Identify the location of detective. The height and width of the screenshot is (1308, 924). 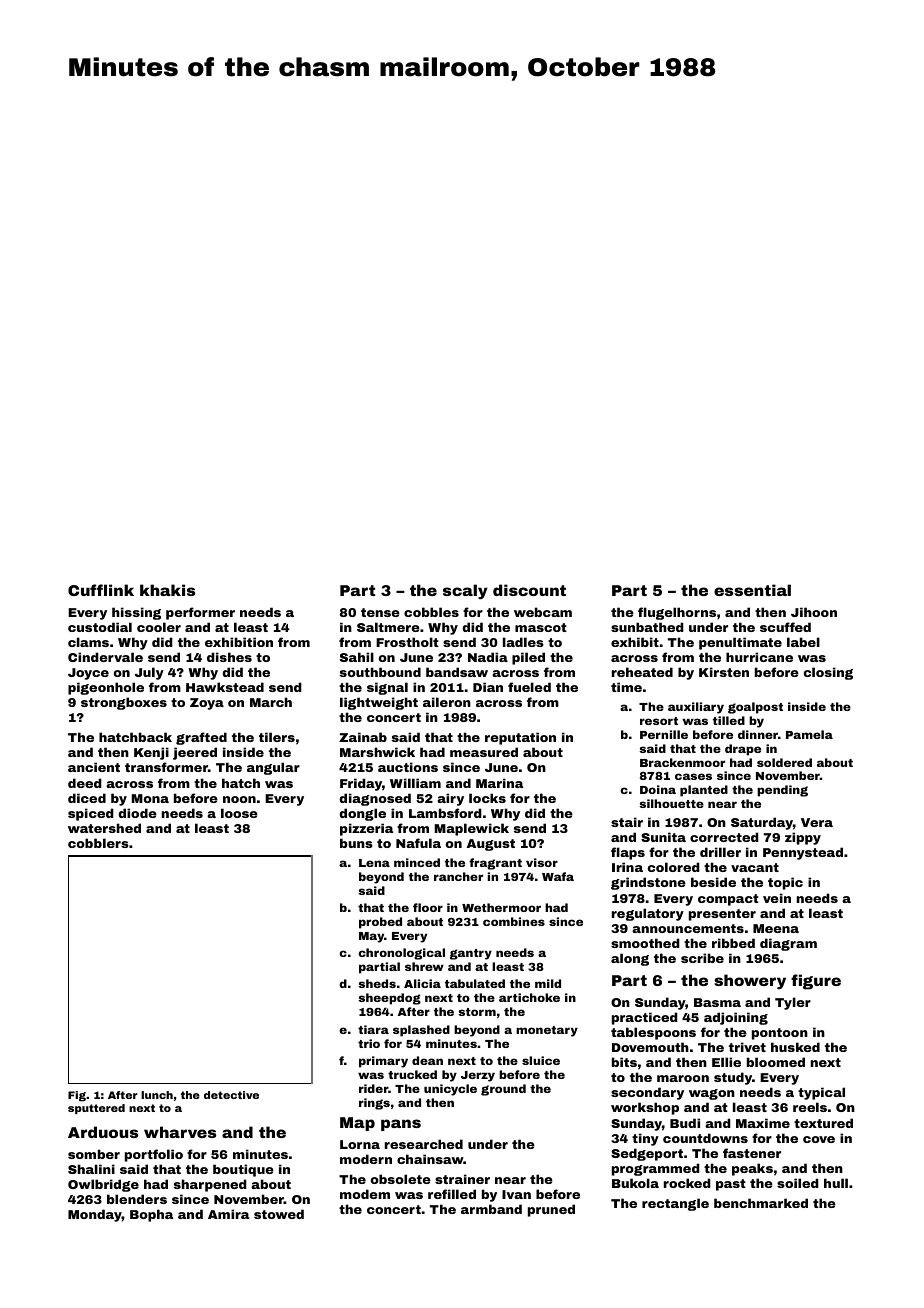
(231, 1095).
